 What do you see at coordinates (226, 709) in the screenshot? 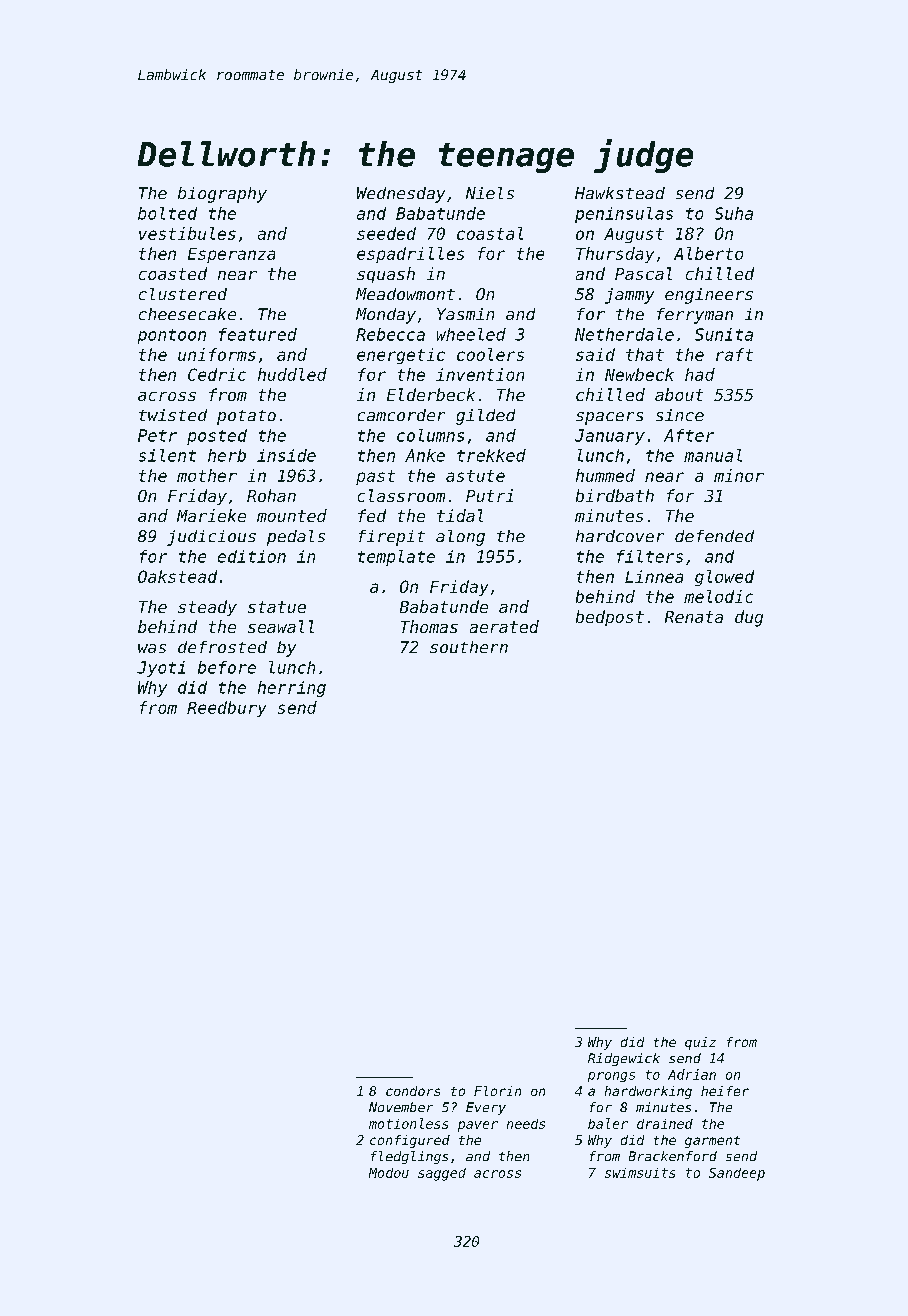
I see `Reedbury` at bounding box center [226, 709].
